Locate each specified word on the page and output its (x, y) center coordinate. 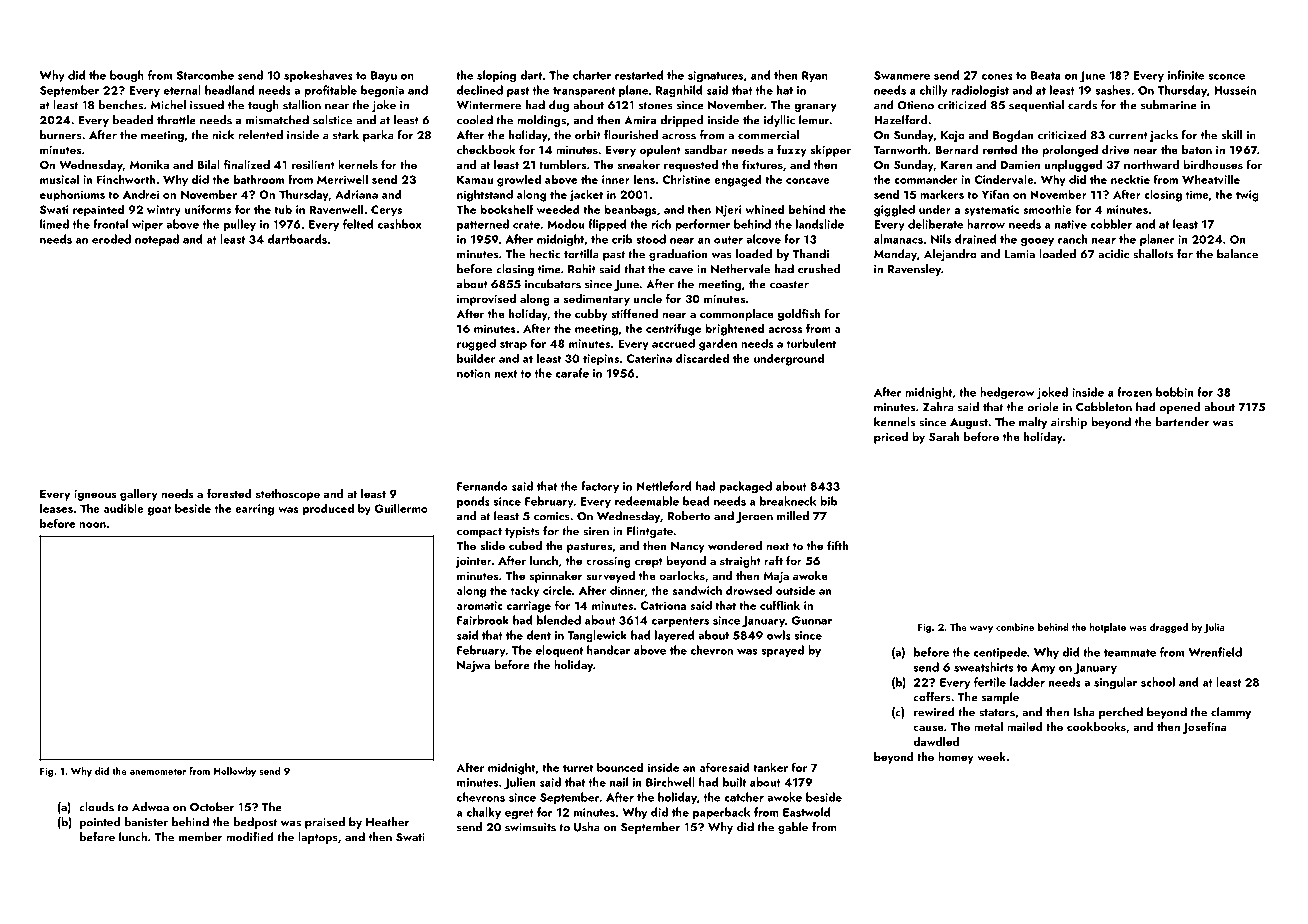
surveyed (610, 577)
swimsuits (530, 827)
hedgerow (1007, 393)
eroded (111, 239)
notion (473, 373)
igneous (95, 495)
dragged (1169, 628)
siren (596, 531)
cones (997, 77)
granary (815, 108)
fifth (837, 545)
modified (250, 837)
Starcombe (205, 75)
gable (793, 828)
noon (92, 525)
